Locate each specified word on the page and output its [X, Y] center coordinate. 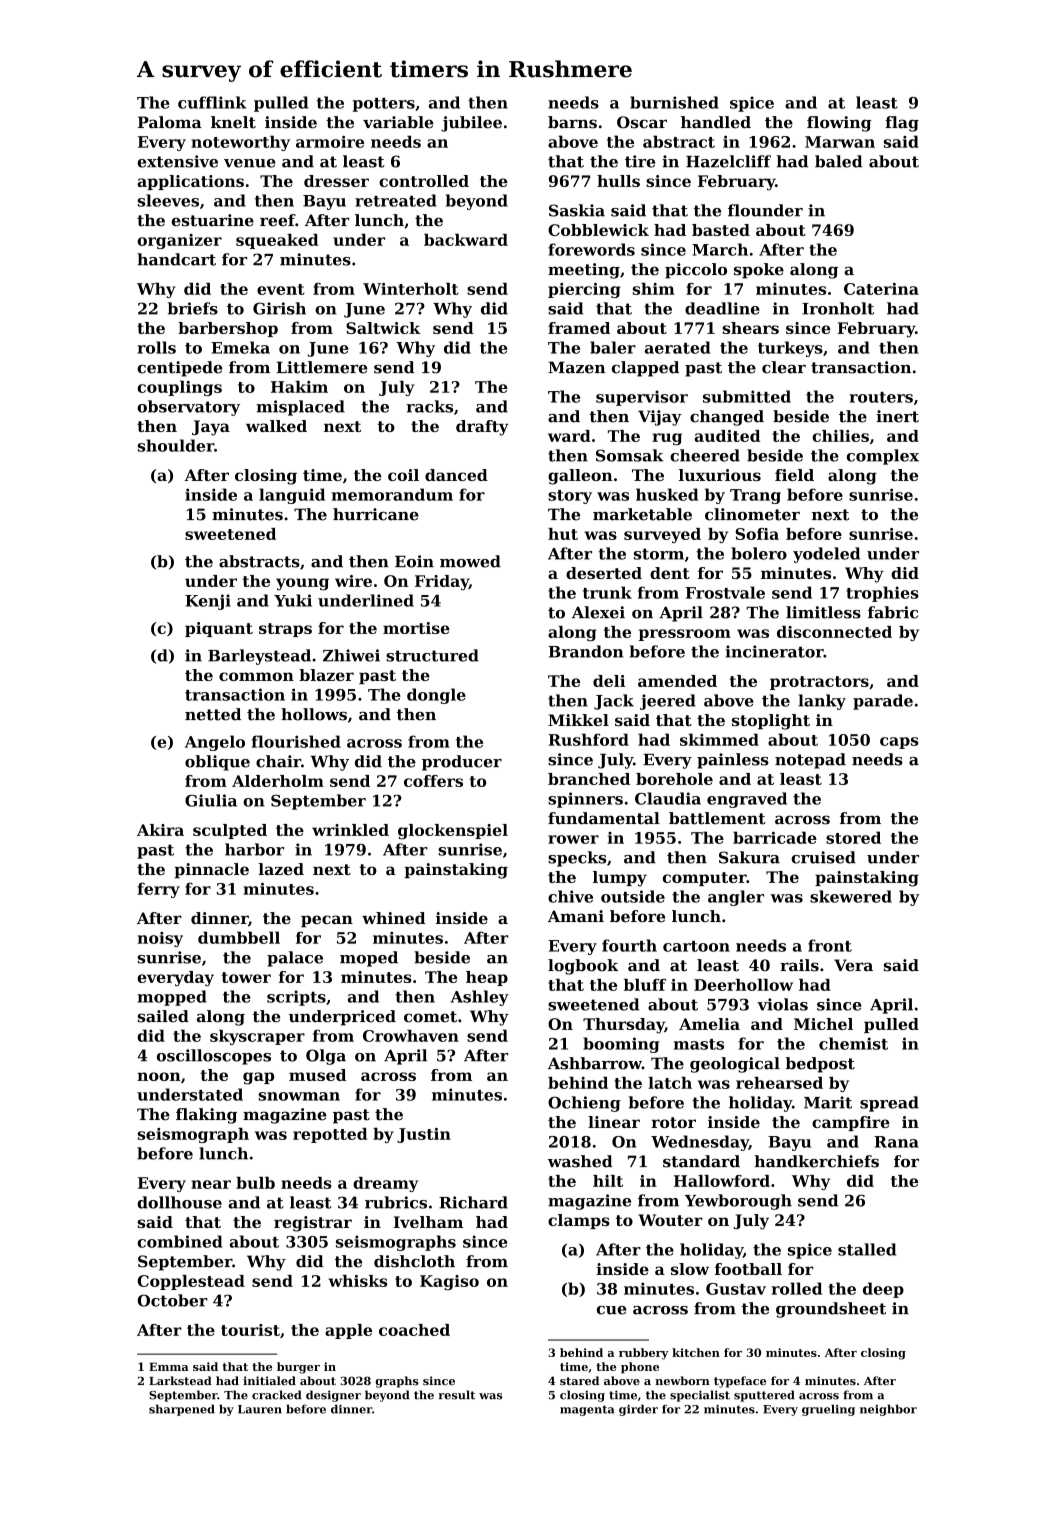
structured [432, 655]
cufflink [212, 102]
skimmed [719, 739]
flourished [296, 741]
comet [430, 1017]
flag [902, 124]
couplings [179, 388]
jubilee [471, 124]
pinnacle [211, 871]
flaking [206, 1116]
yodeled [826, 555]
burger [298, 1368]
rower [573, 839]
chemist [853, 1043]
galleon [580, 477]
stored [853, 837]
